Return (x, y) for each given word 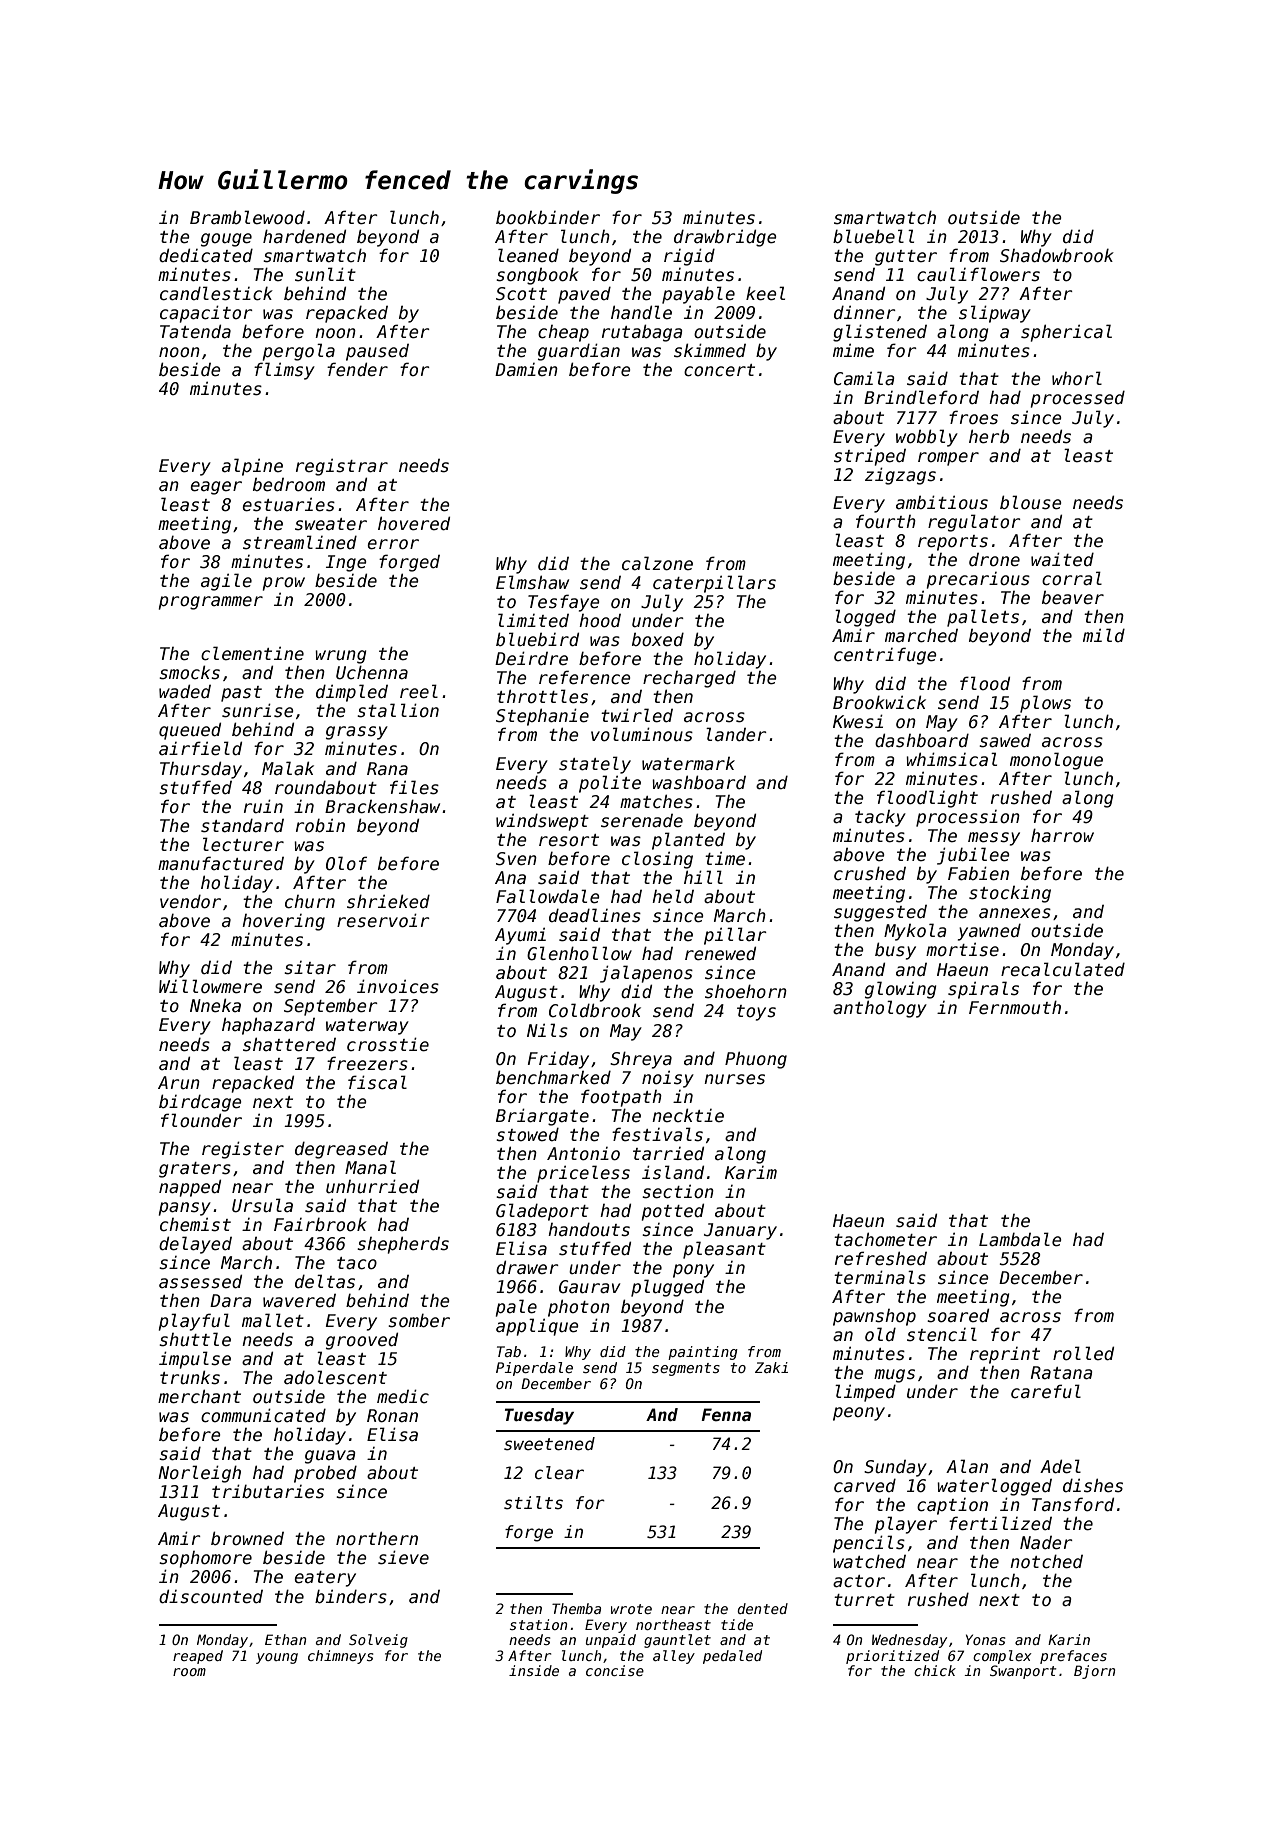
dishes (1093, 1485)
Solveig (378, 1641)
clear (559, 1473)
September (331, 1007)
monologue (1056, 761)
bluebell (873, 236)
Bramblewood (247, 217)
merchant (199, 1396)
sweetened (549, 1444)
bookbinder (548, 217)
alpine (252, 467)
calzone (657, 563)
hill (703, 877)
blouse (1031, 502)
